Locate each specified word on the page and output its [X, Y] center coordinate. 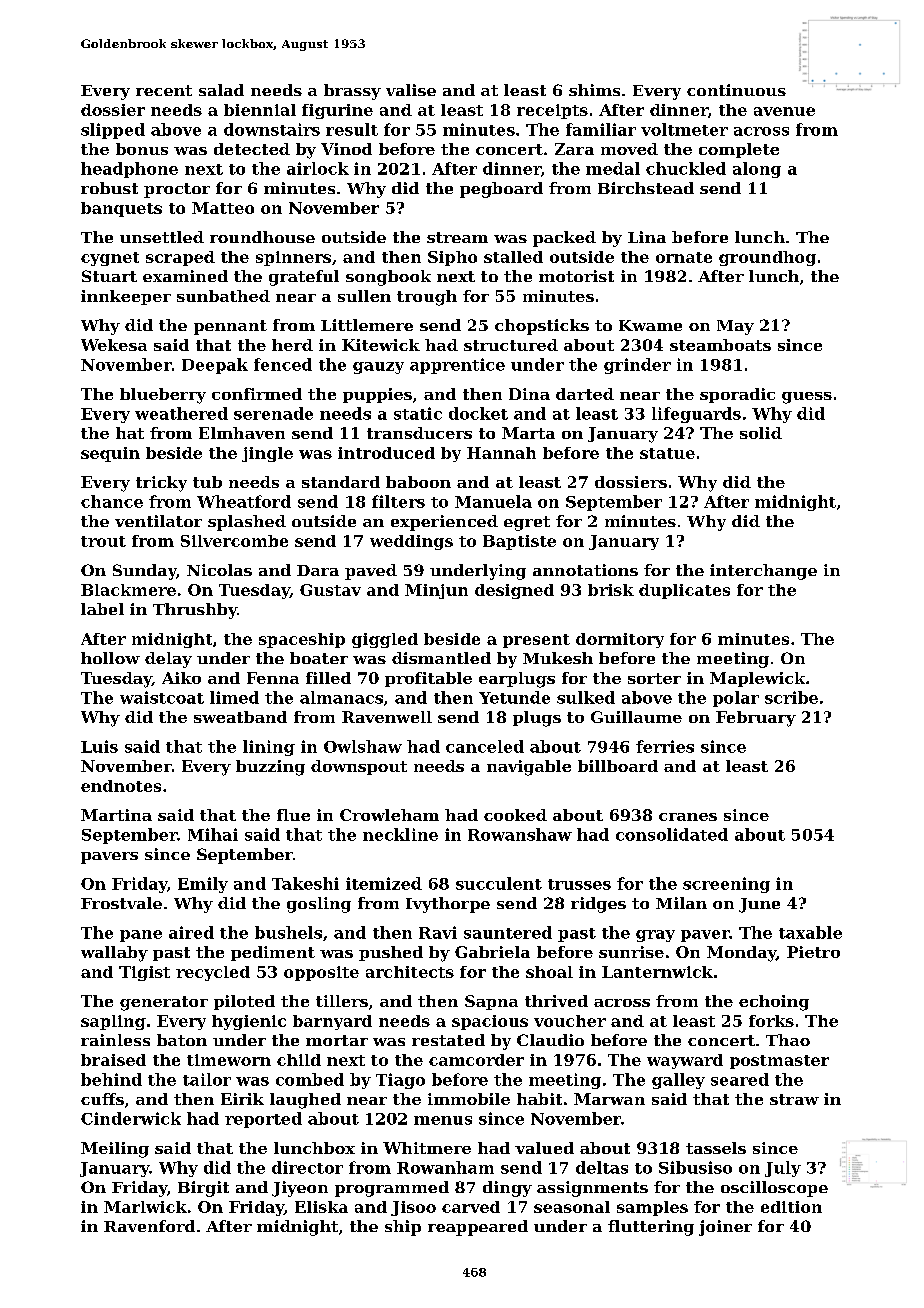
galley [678, 1081]
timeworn [229, 1060]
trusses [579, 884]
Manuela [493, 501]
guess [807, 398]
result [352, 129]
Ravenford [149, 1226]
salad [221, 90]
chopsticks [542, 327]
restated [448, 1040]
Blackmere [128, 590]
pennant [230, 327]
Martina [116, 815]
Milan [681, 903]
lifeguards [696, 415]
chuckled [686, 168]
